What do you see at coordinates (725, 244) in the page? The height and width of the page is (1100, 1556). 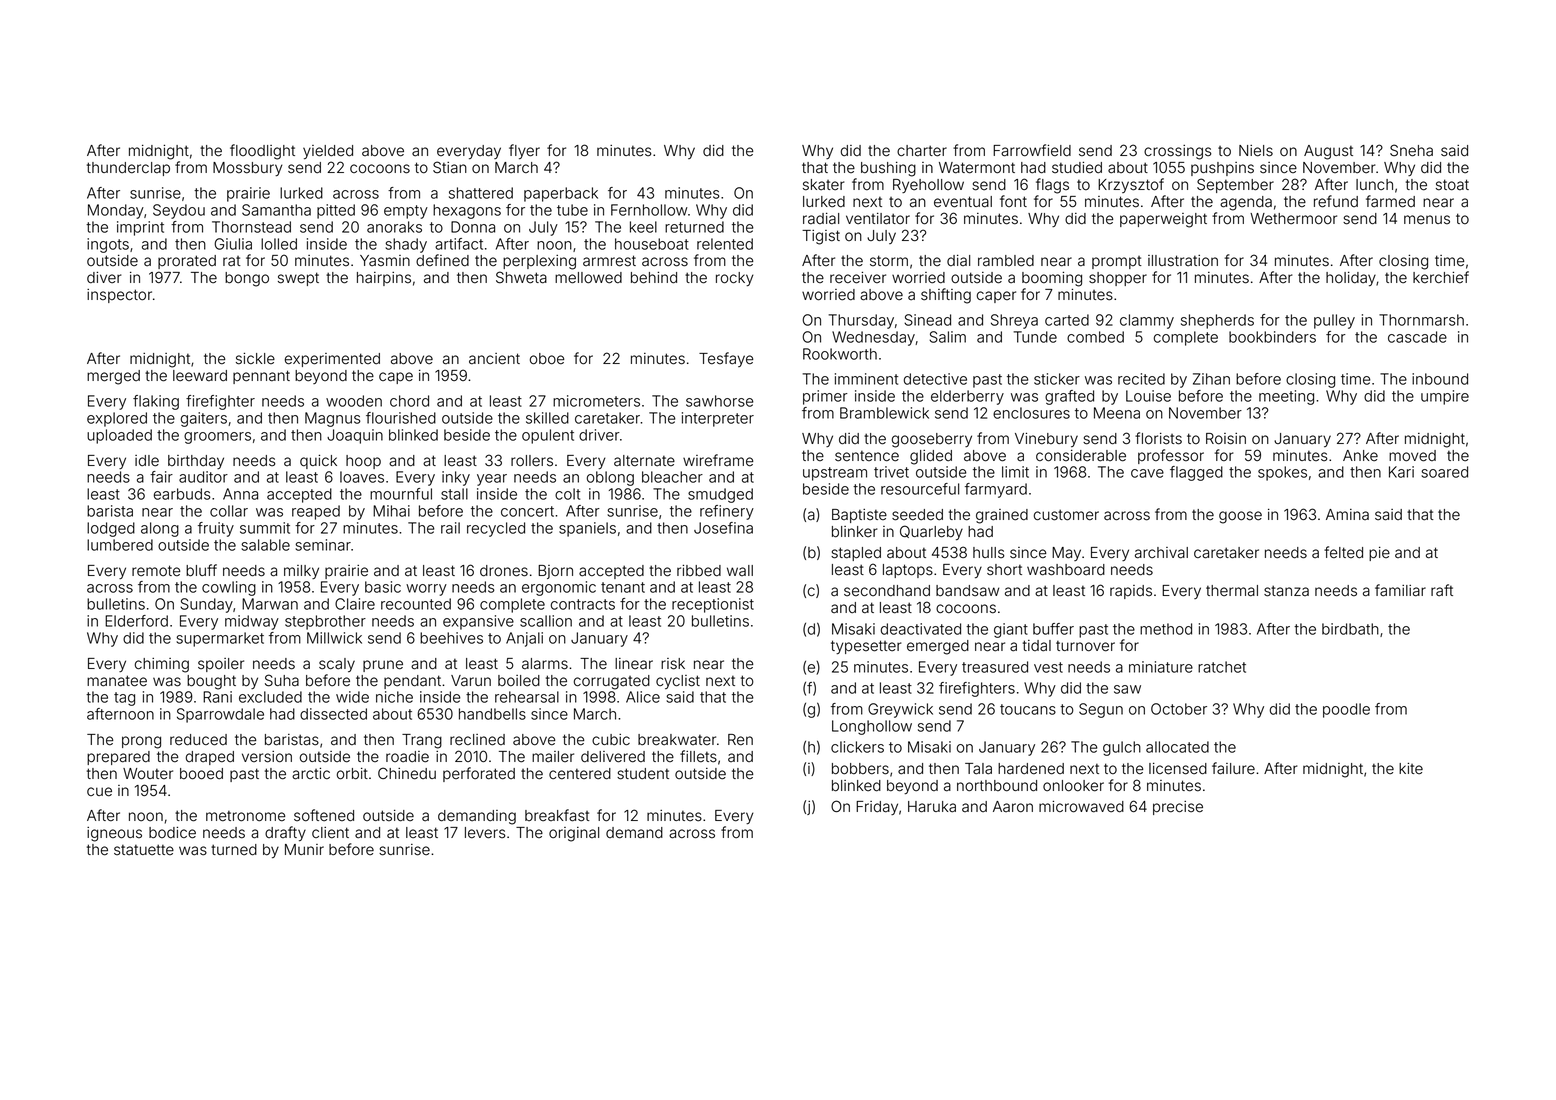 I see `relented` at bounding box center [725, 244].
